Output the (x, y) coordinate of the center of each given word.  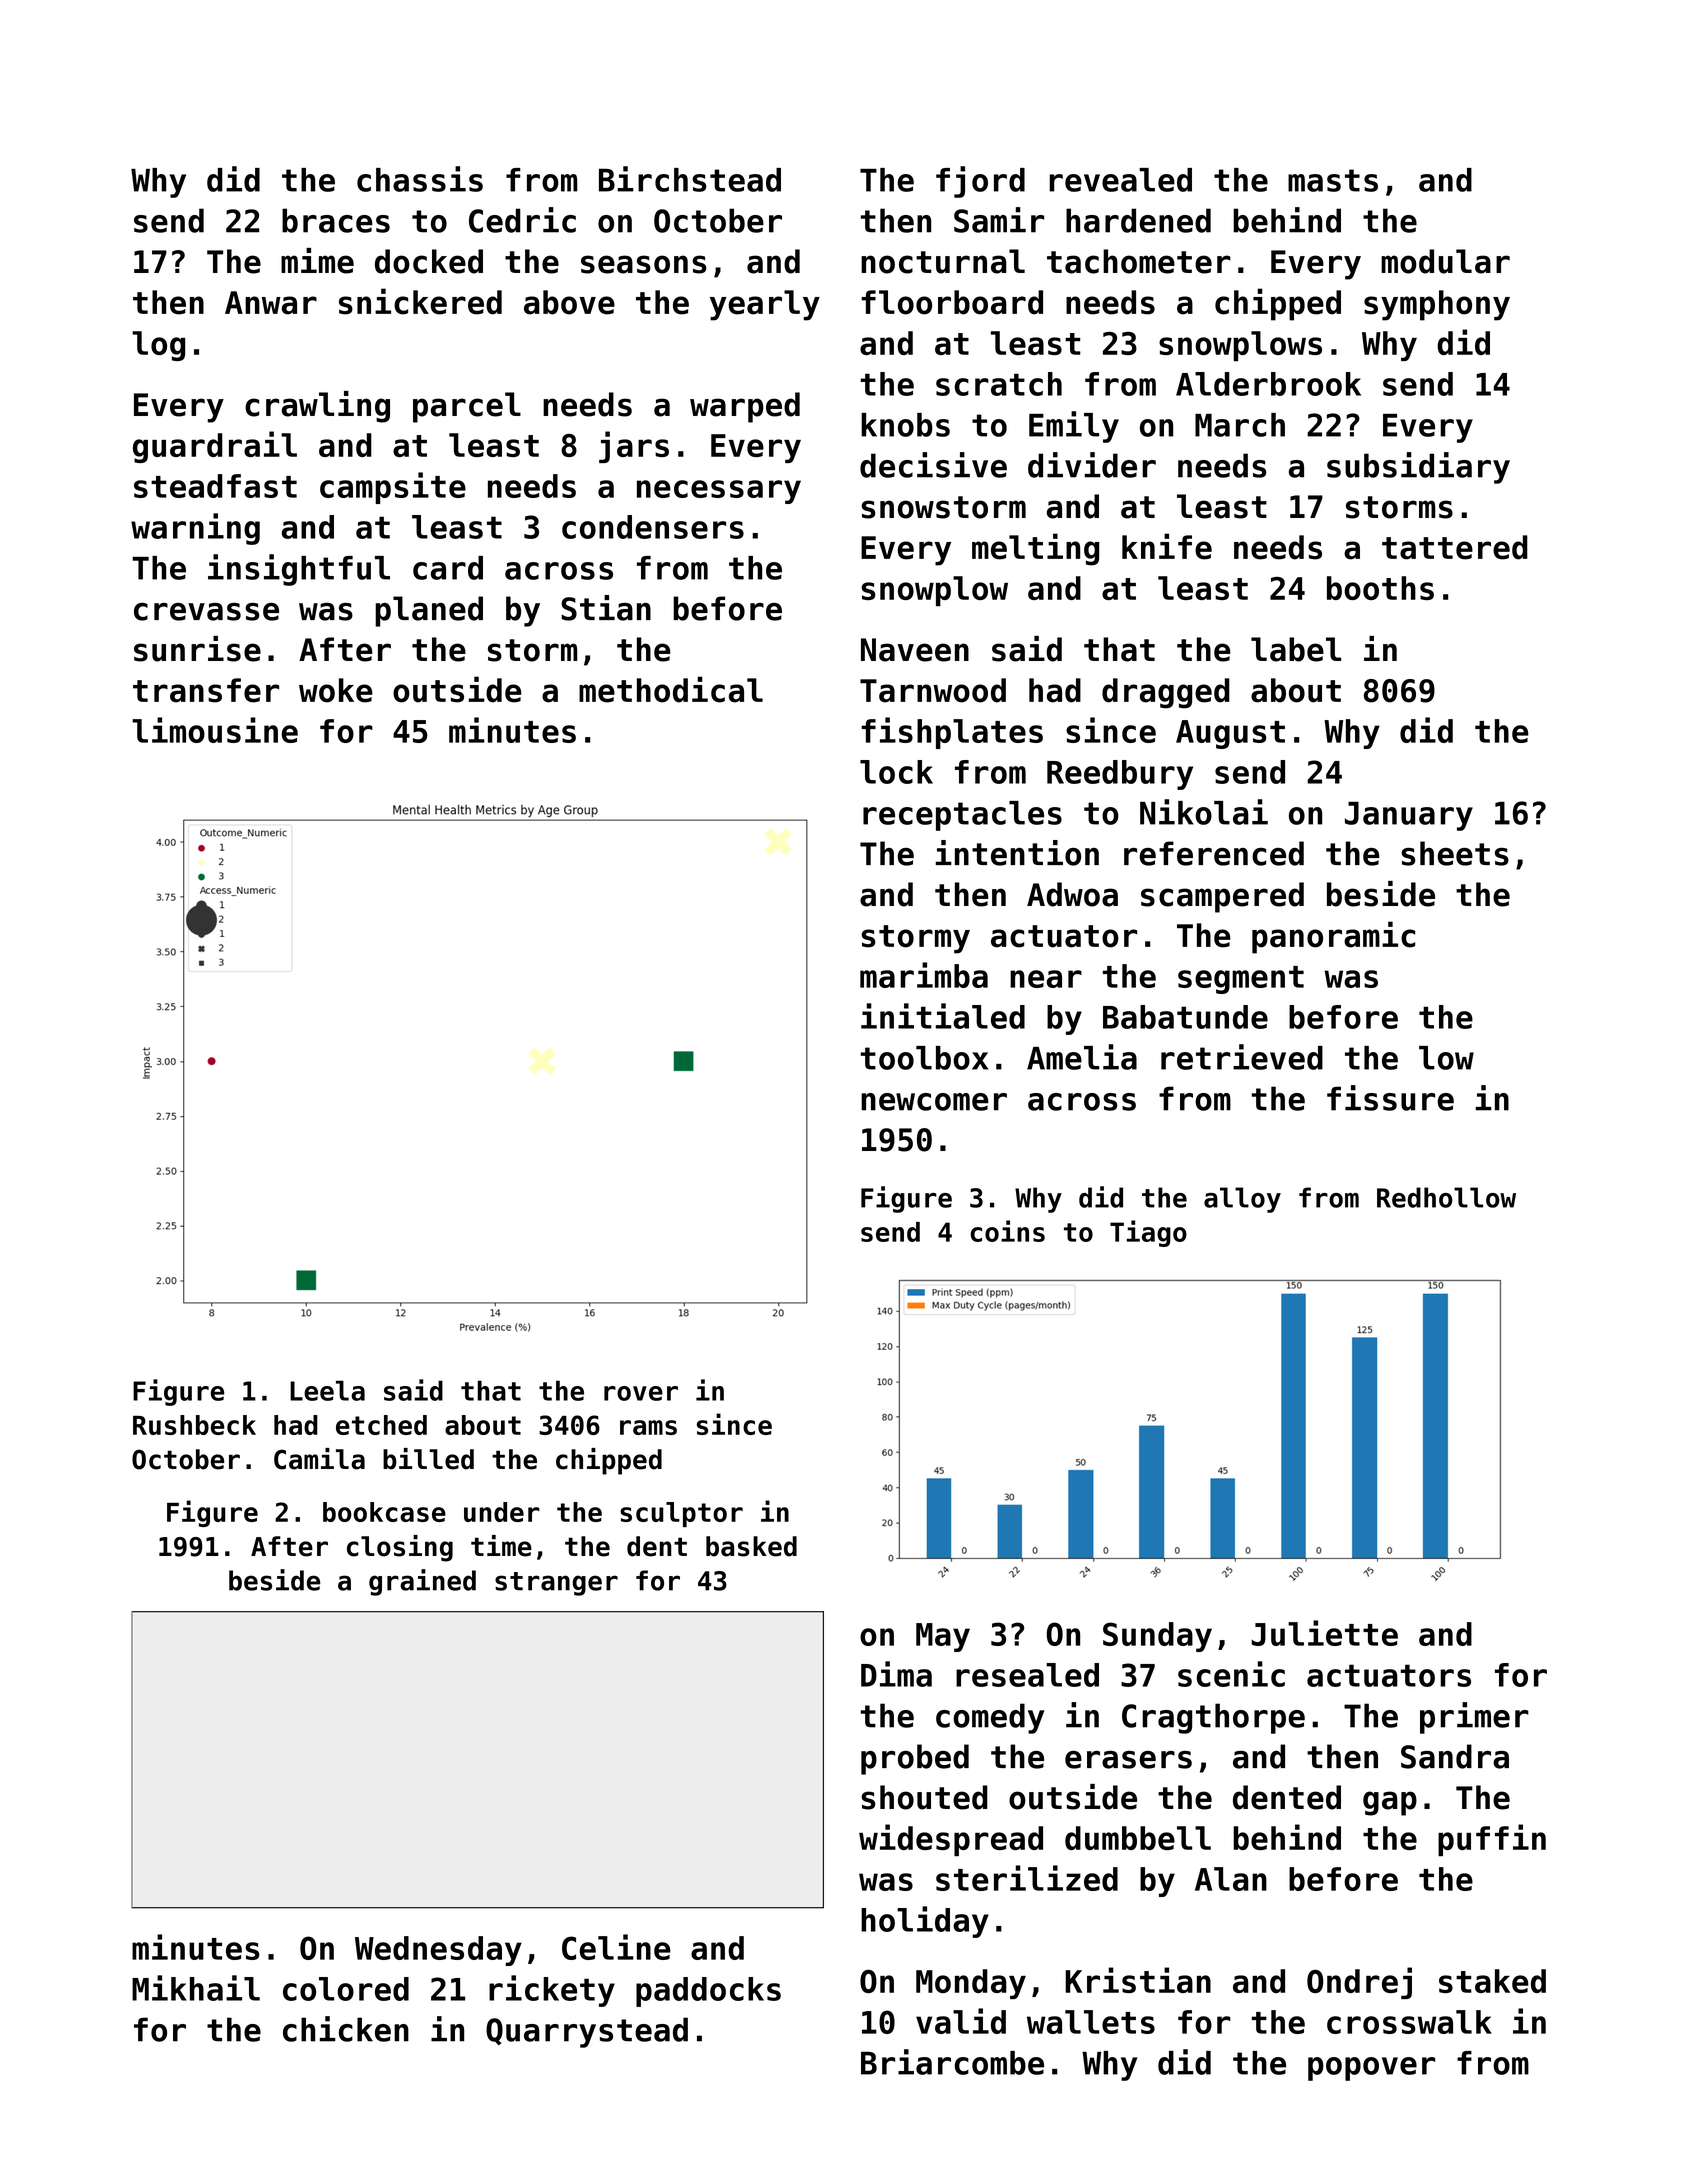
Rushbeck (194, 1425)
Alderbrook (1268, 384)
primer (1474, 1718)
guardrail (215, 447)
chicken (346, 2029)
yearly (765, 305)
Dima (896, 1674)
